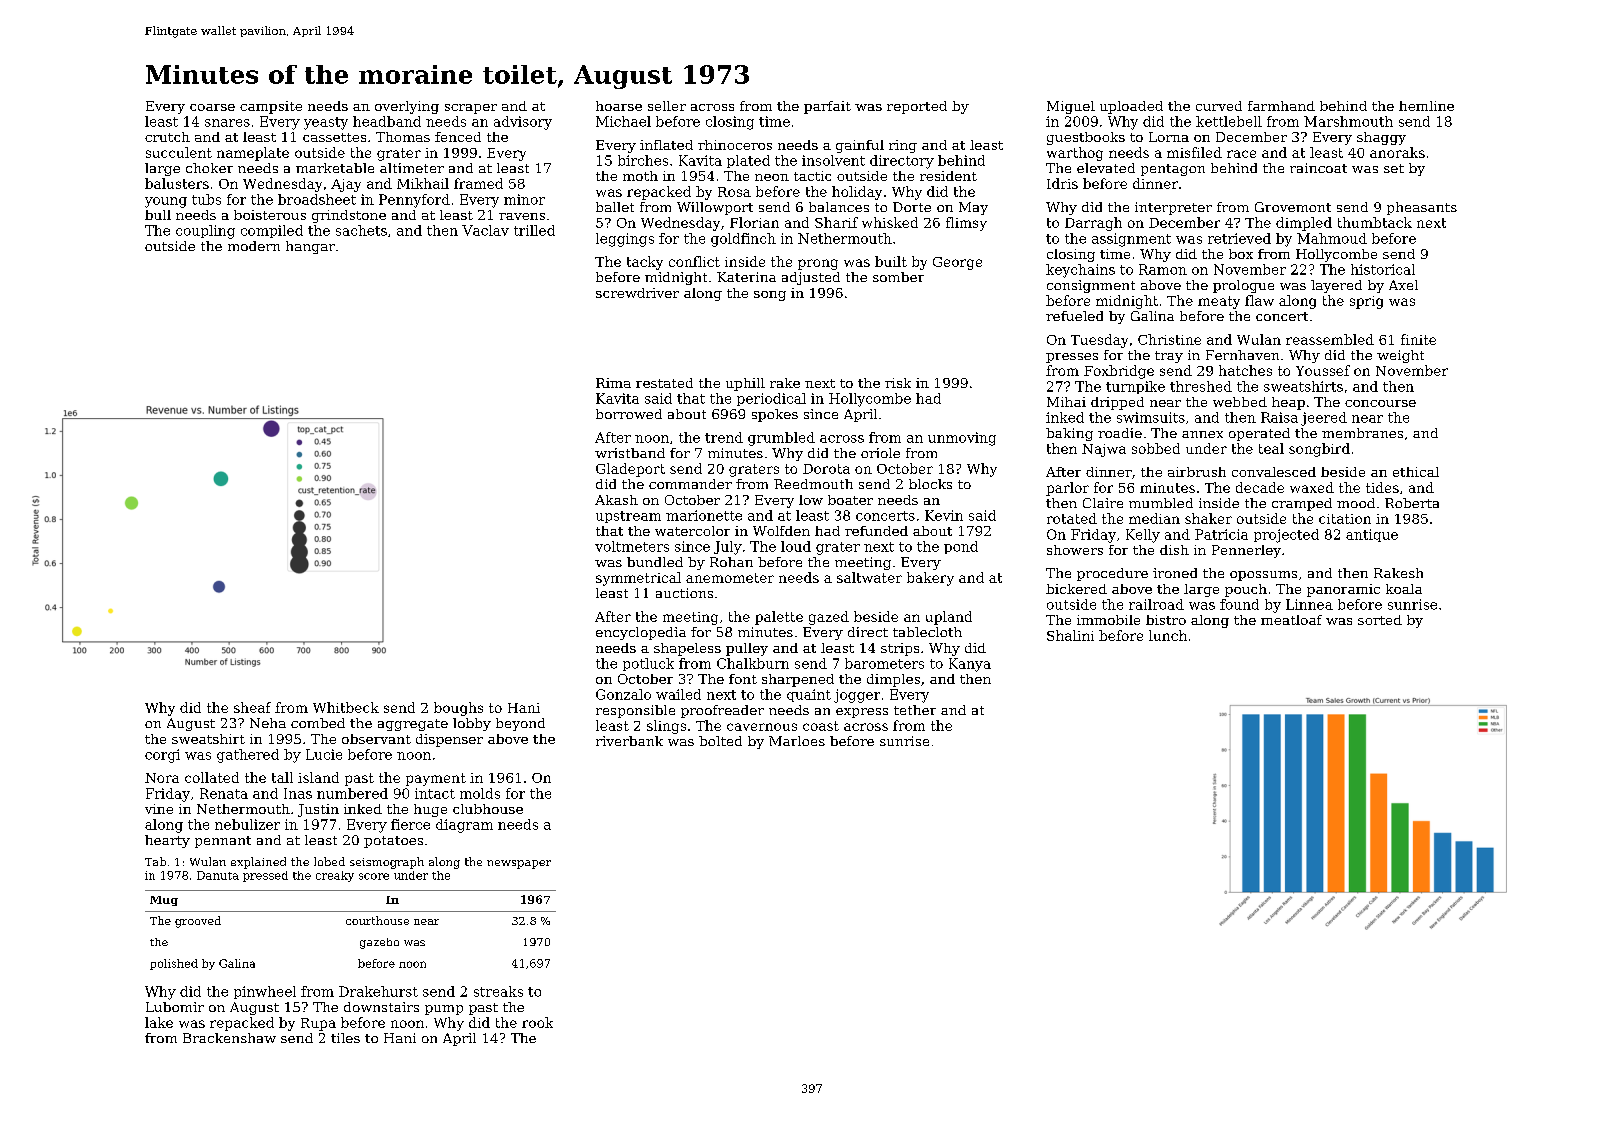 The image size is (1602, 1132). What do you see at coordinates (407, 107) in the screenshot?
I see `overlying` at bounding box center [407, 107].
